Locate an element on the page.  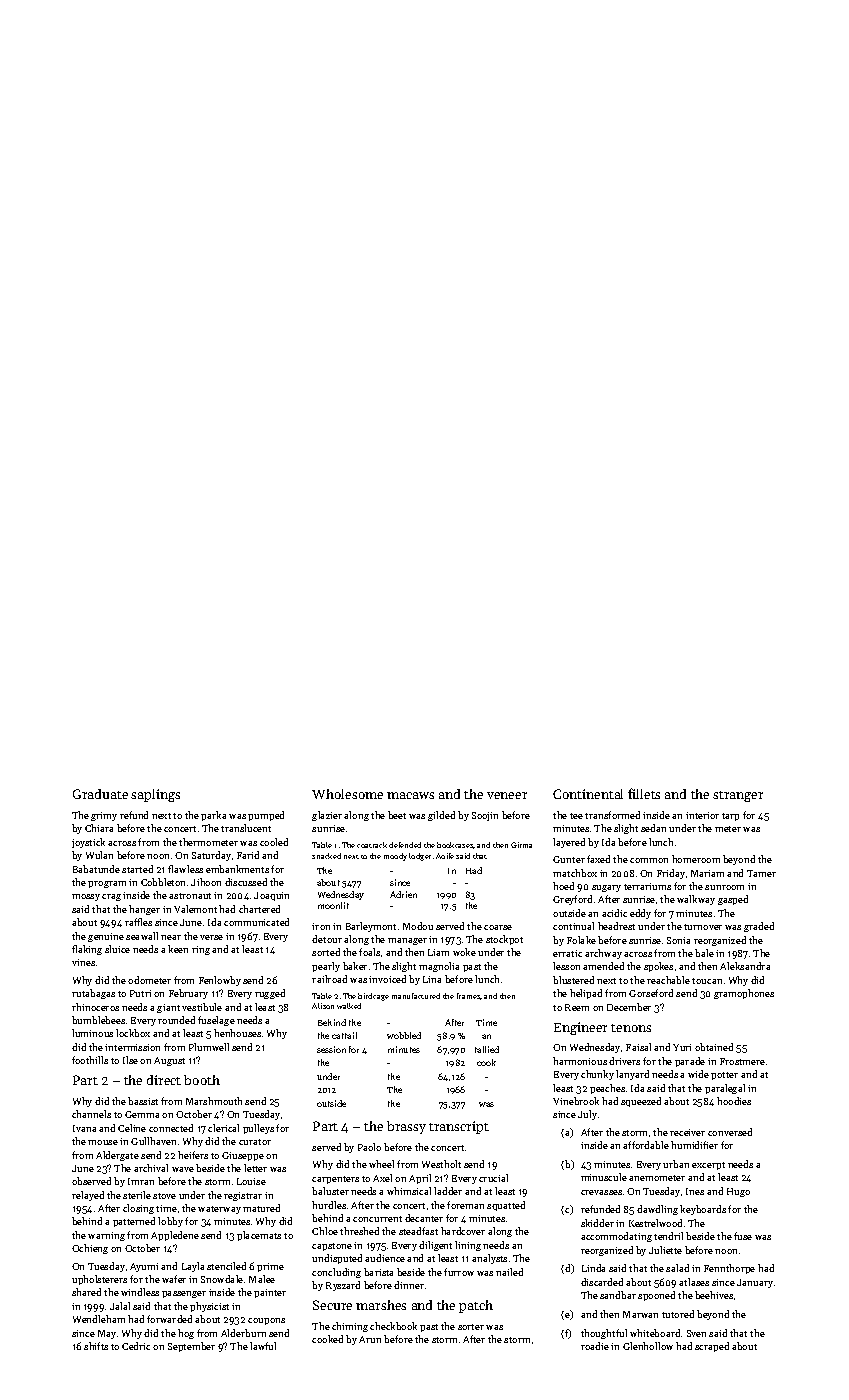
relayed is located at coordinates (88, 1196).
